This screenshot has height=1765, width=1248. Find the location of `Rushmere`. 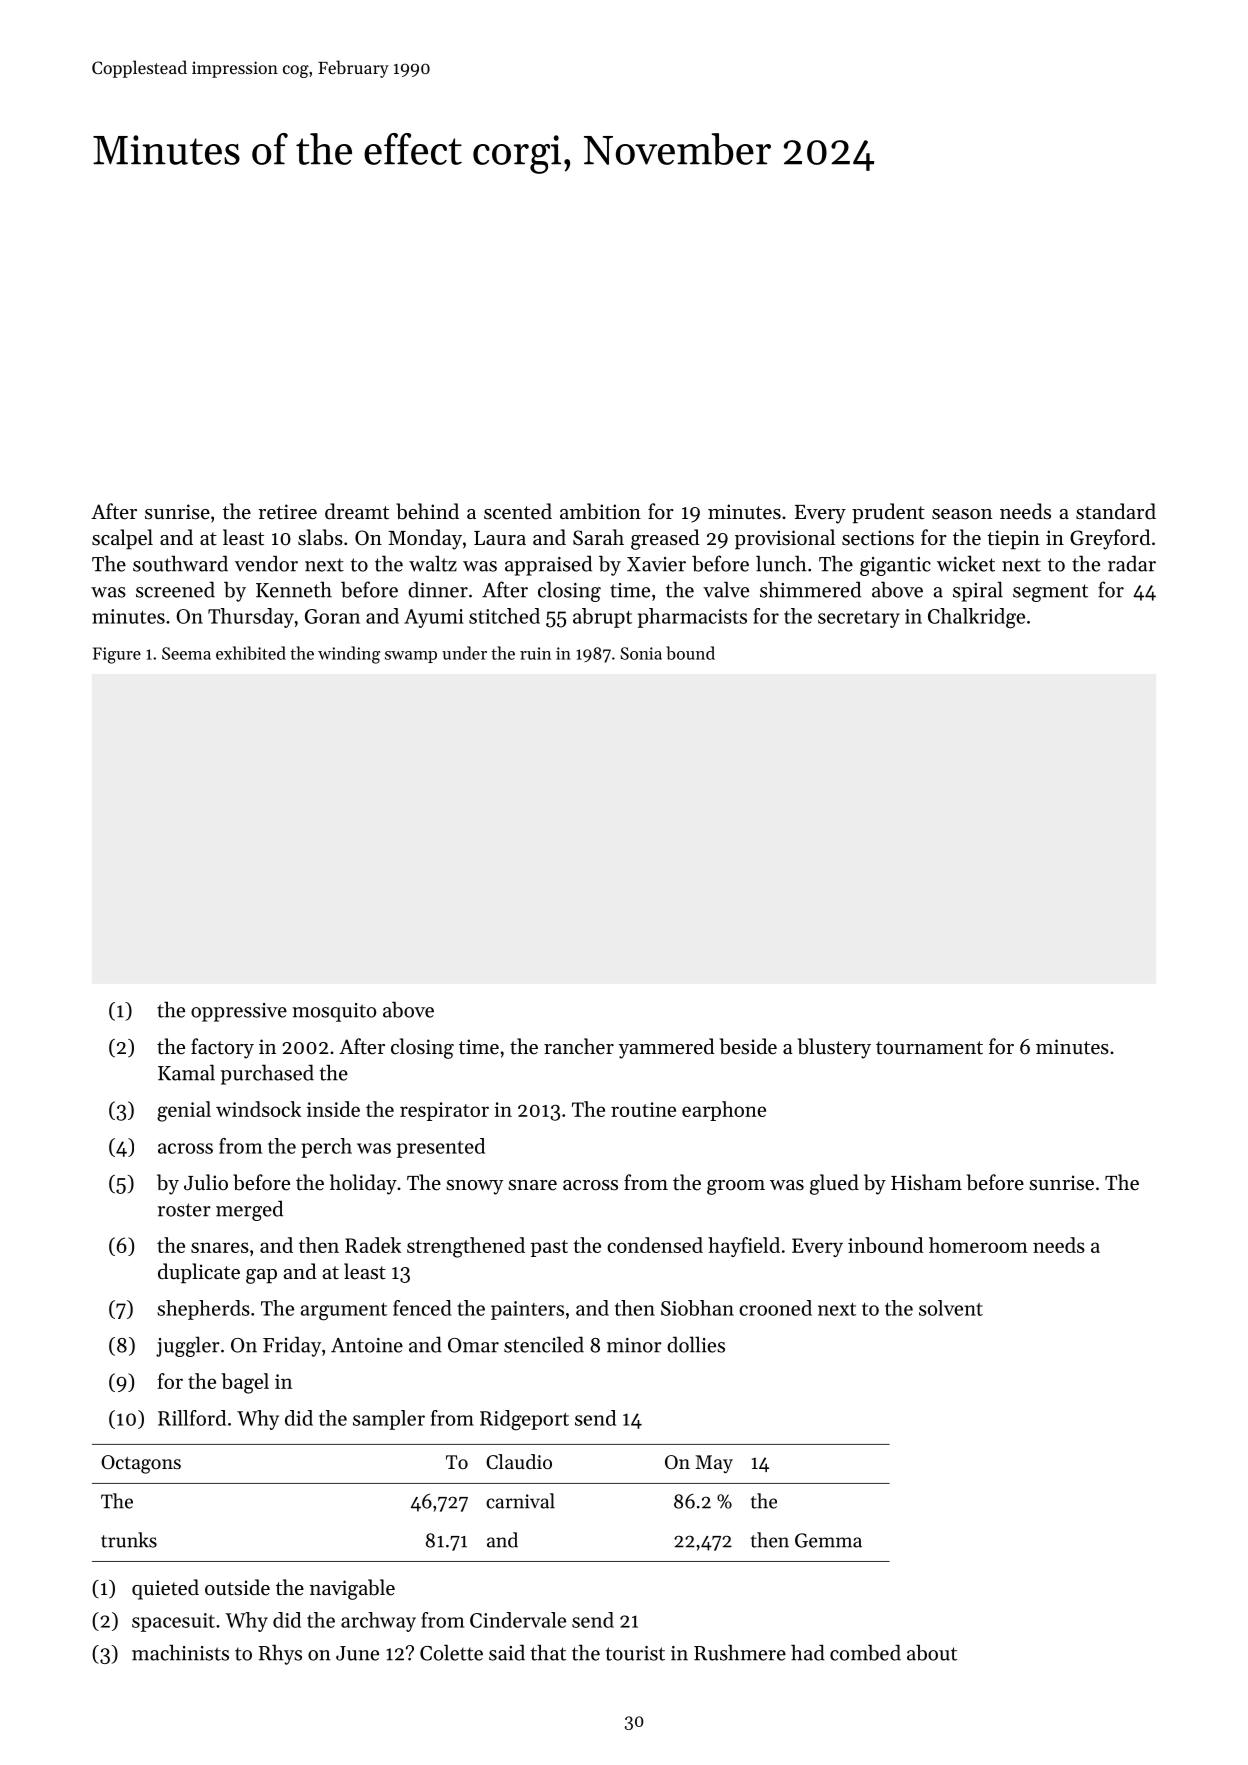

Rushmere is located at coordinates (740, 1652).
